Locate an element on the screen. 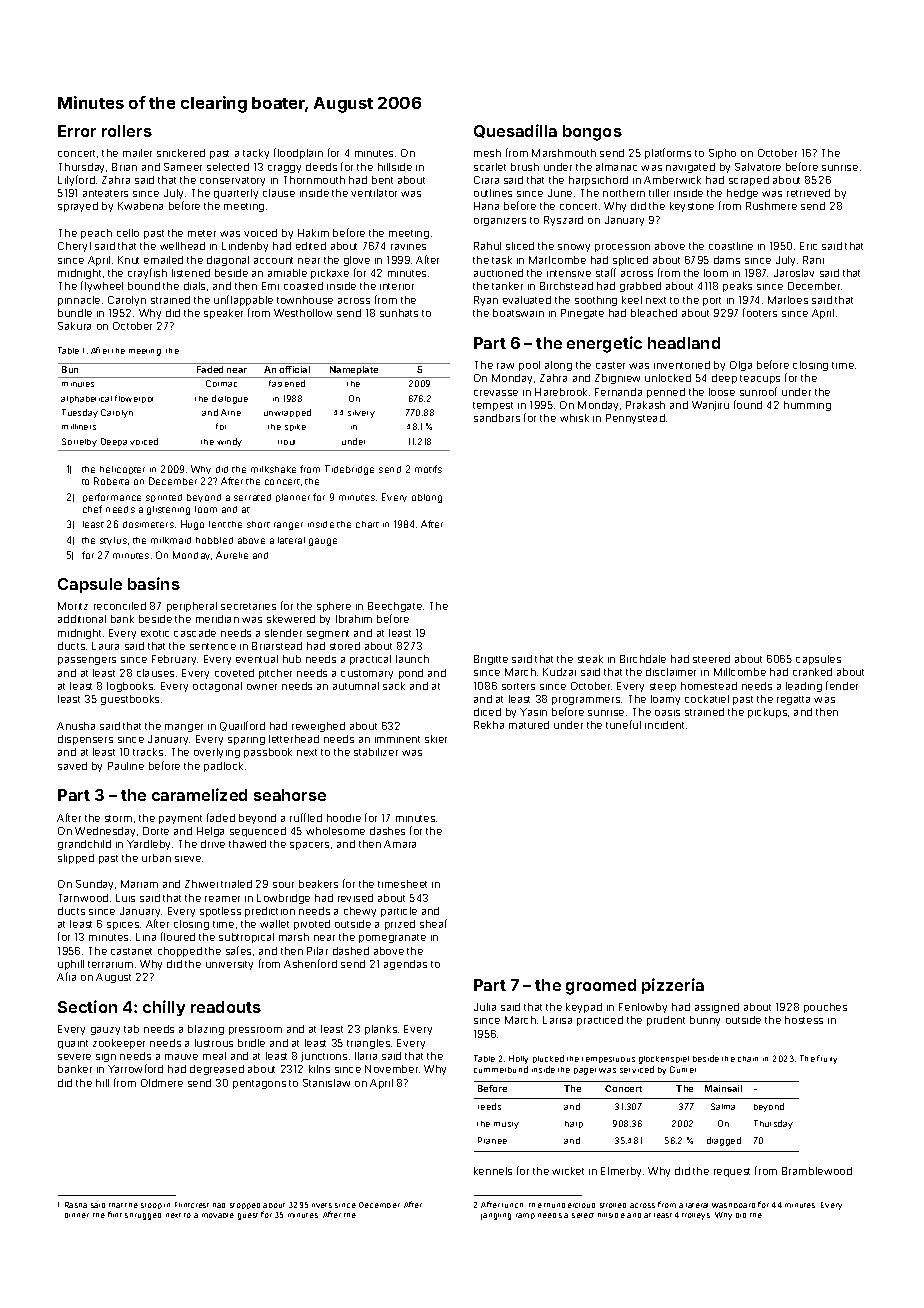 The width and height of the screenshot is (924, 1308). terrarium is located at coordinates (110, 964).
